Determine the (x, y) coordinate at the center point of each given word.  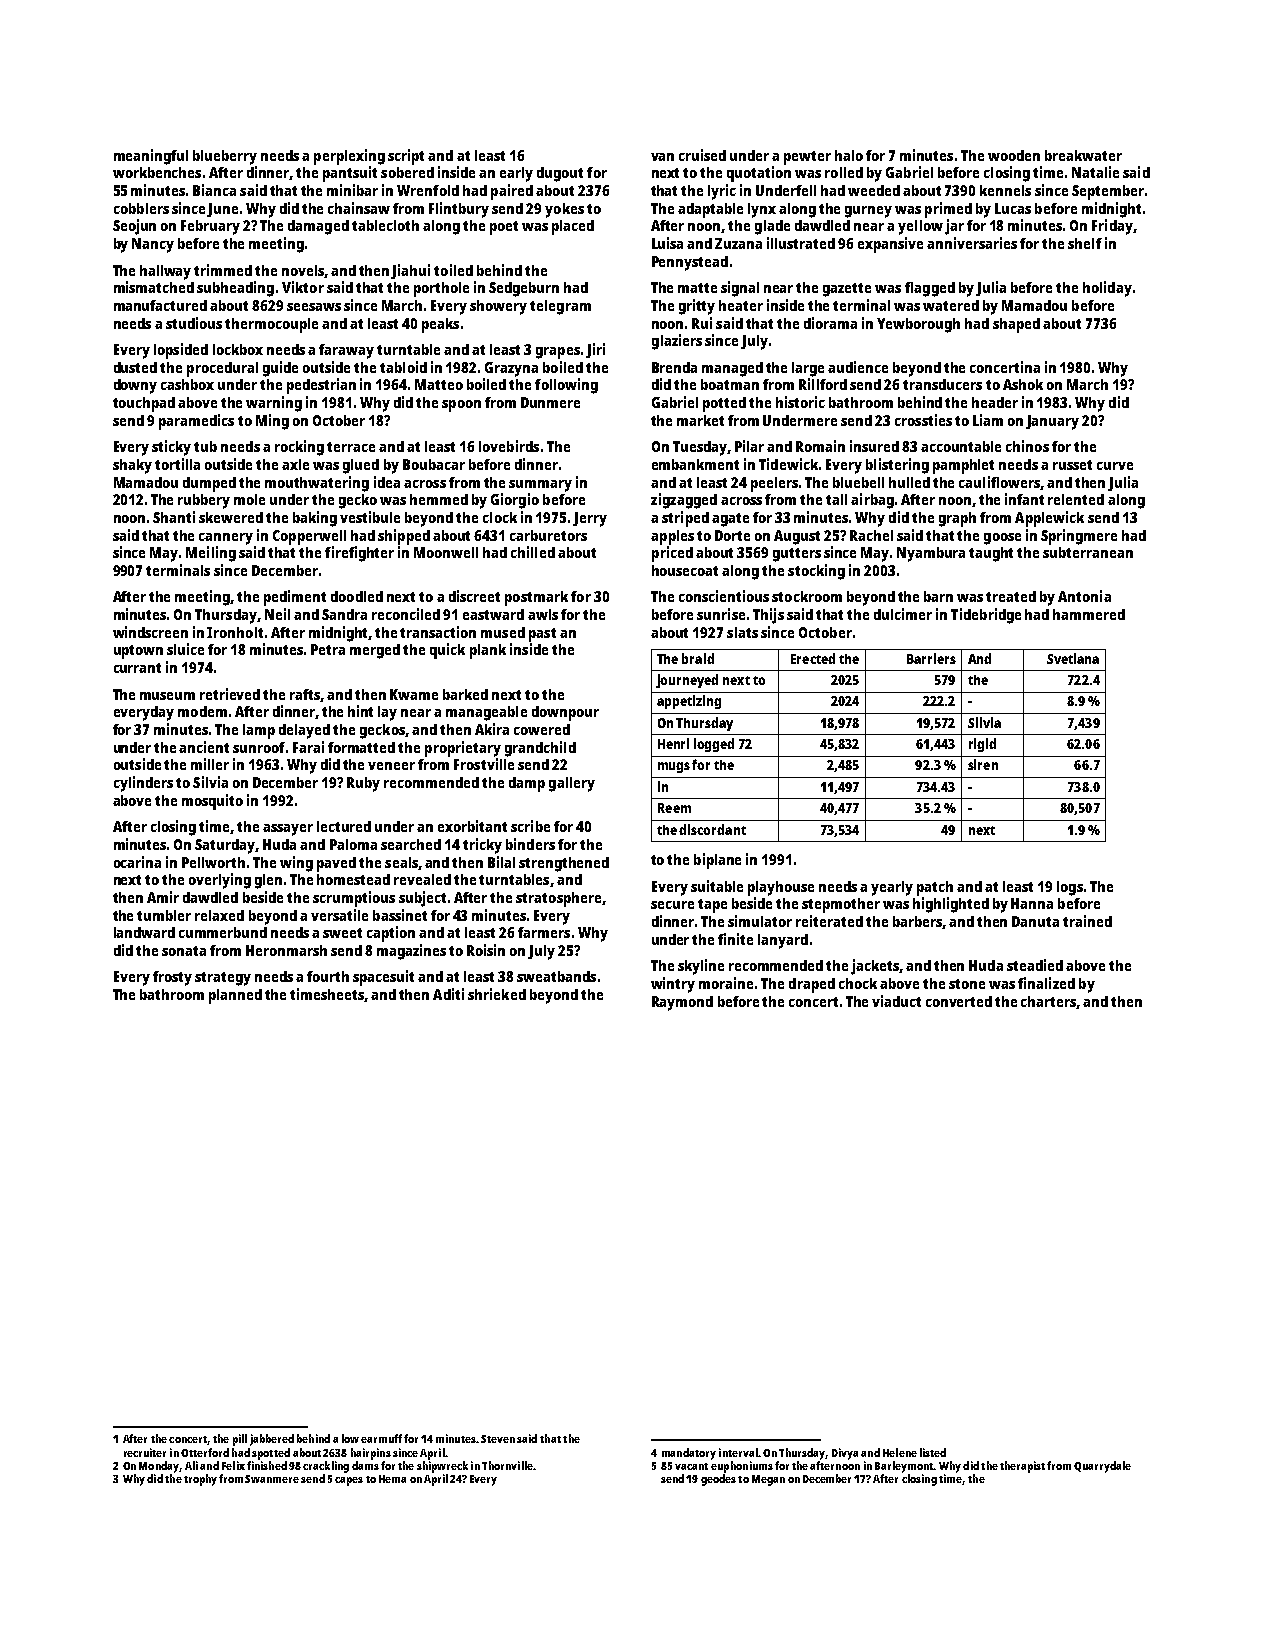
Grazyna (511, 369)
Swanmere (272, 1479)
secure (672, 905)
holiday (1107, 289)
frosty (172, 978)
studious (194, 323)
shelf (1085, 243)
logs (1070, 888)
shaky (132, 466)
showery (498, 307)
